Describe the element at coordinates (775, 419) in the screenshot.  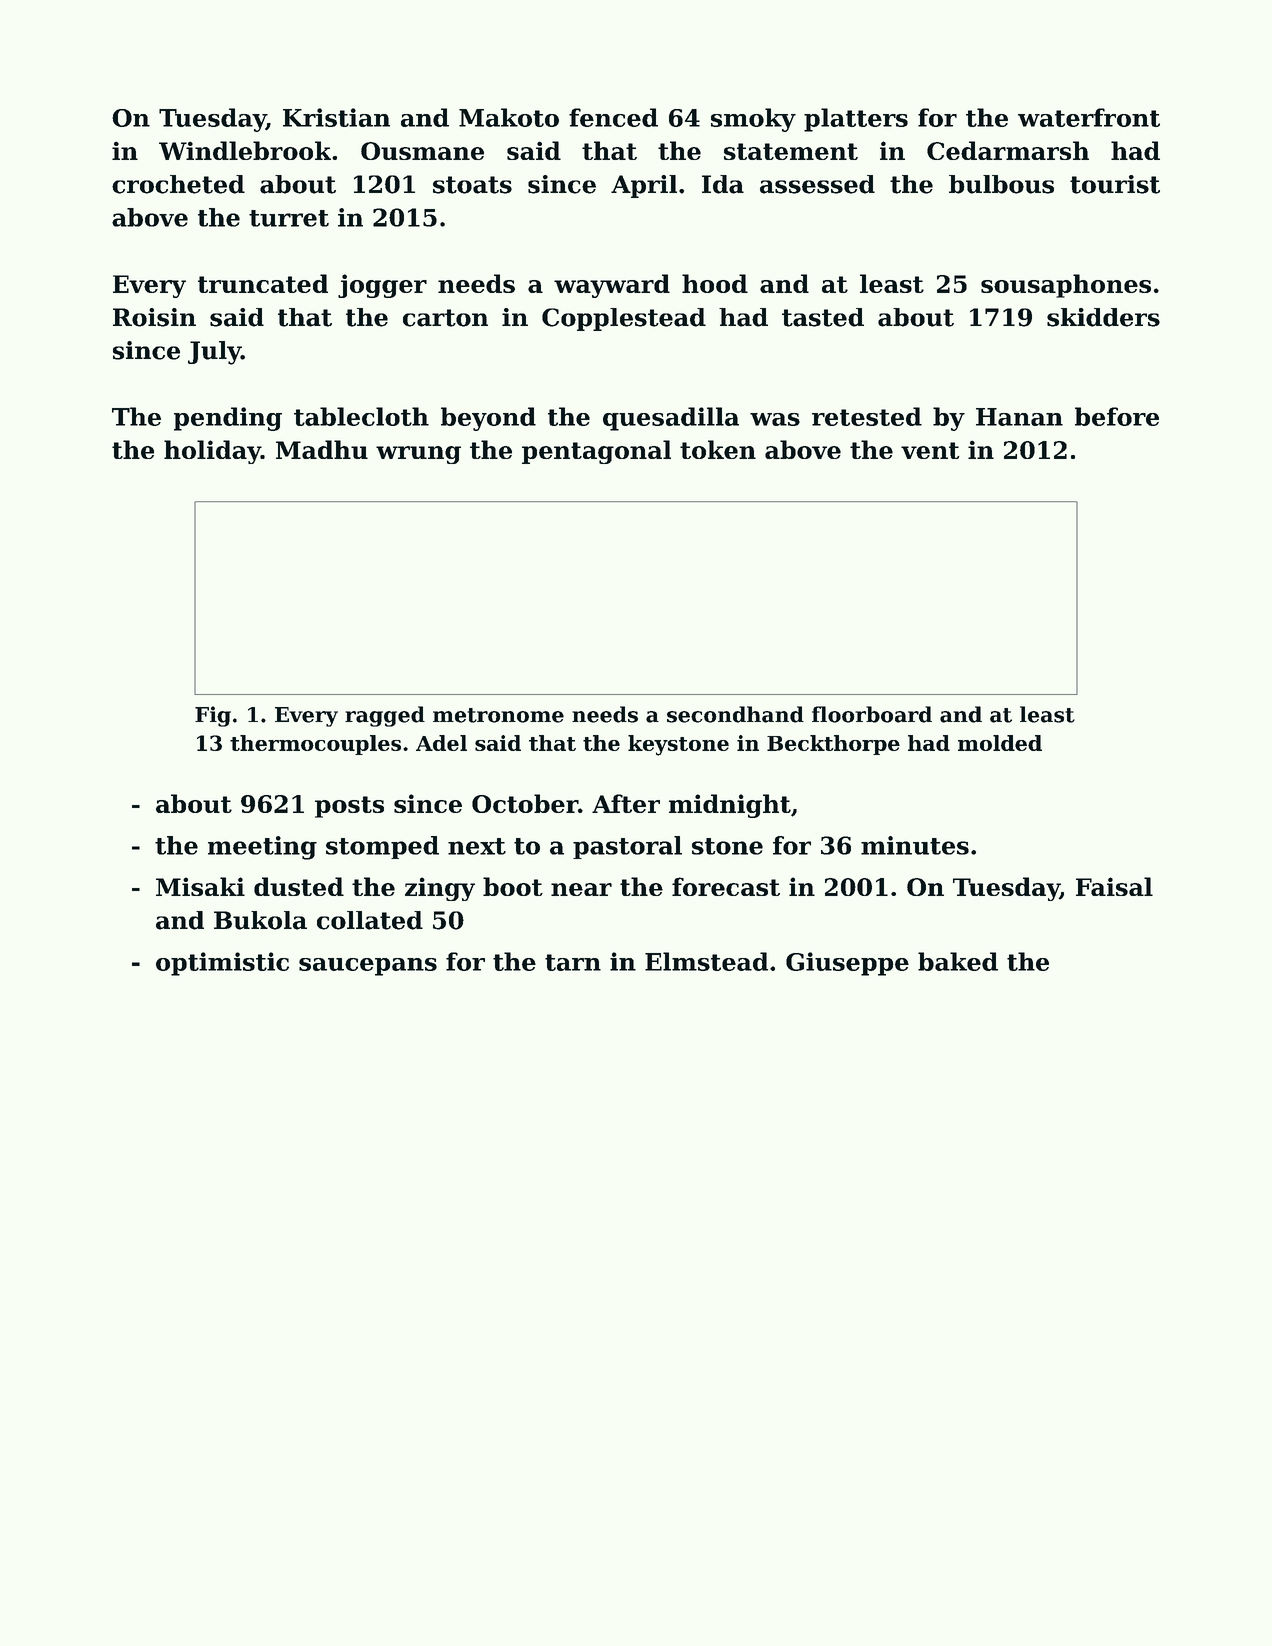
I see `was` at that location.
